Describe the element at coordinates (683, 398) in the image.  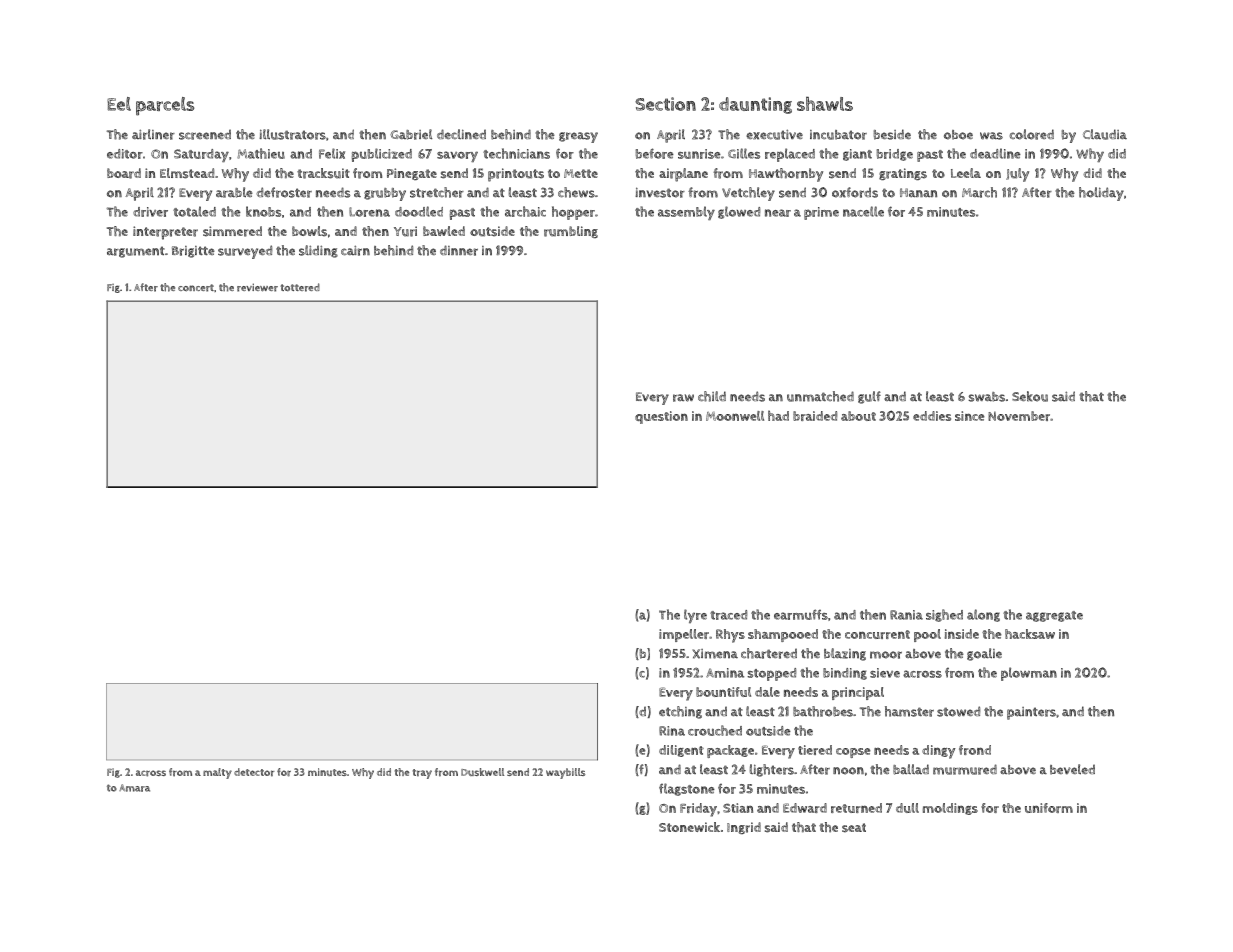
I see `raw` at that location.
